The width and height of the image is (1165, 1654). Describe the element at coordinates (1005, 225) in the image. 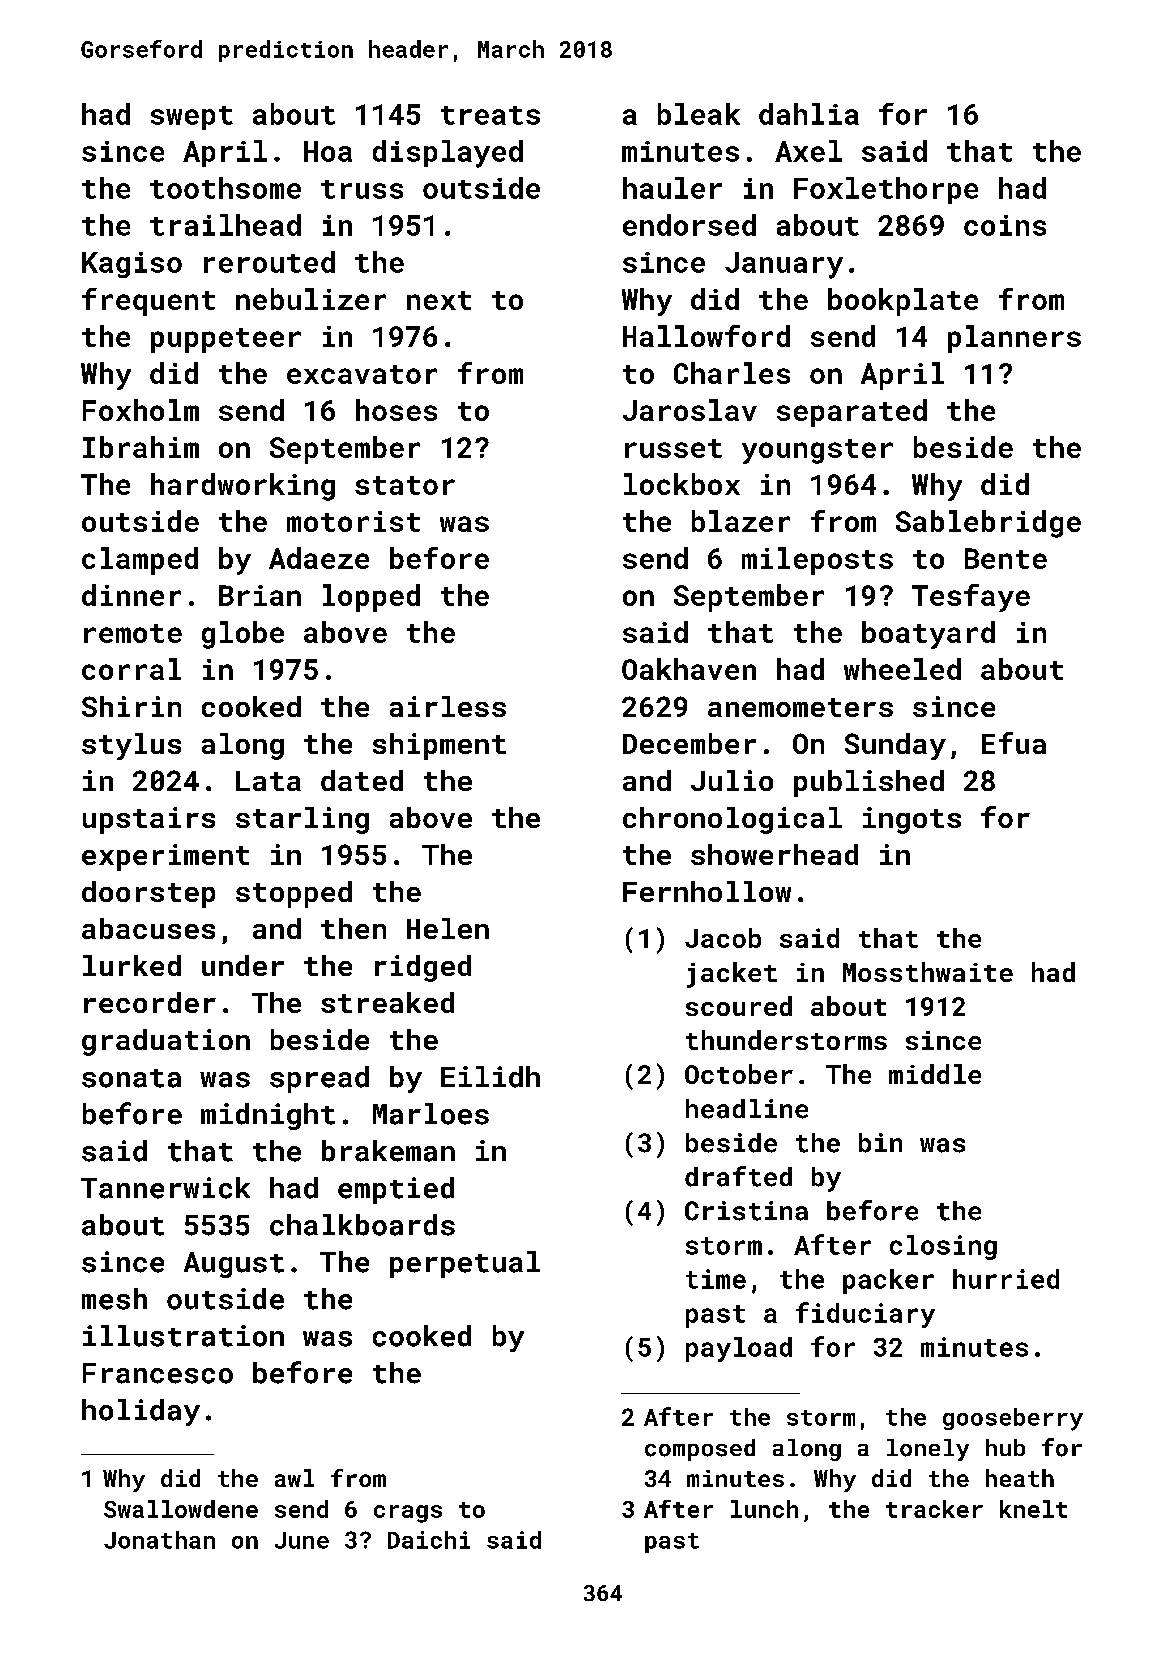

I see `coins` at that location.
